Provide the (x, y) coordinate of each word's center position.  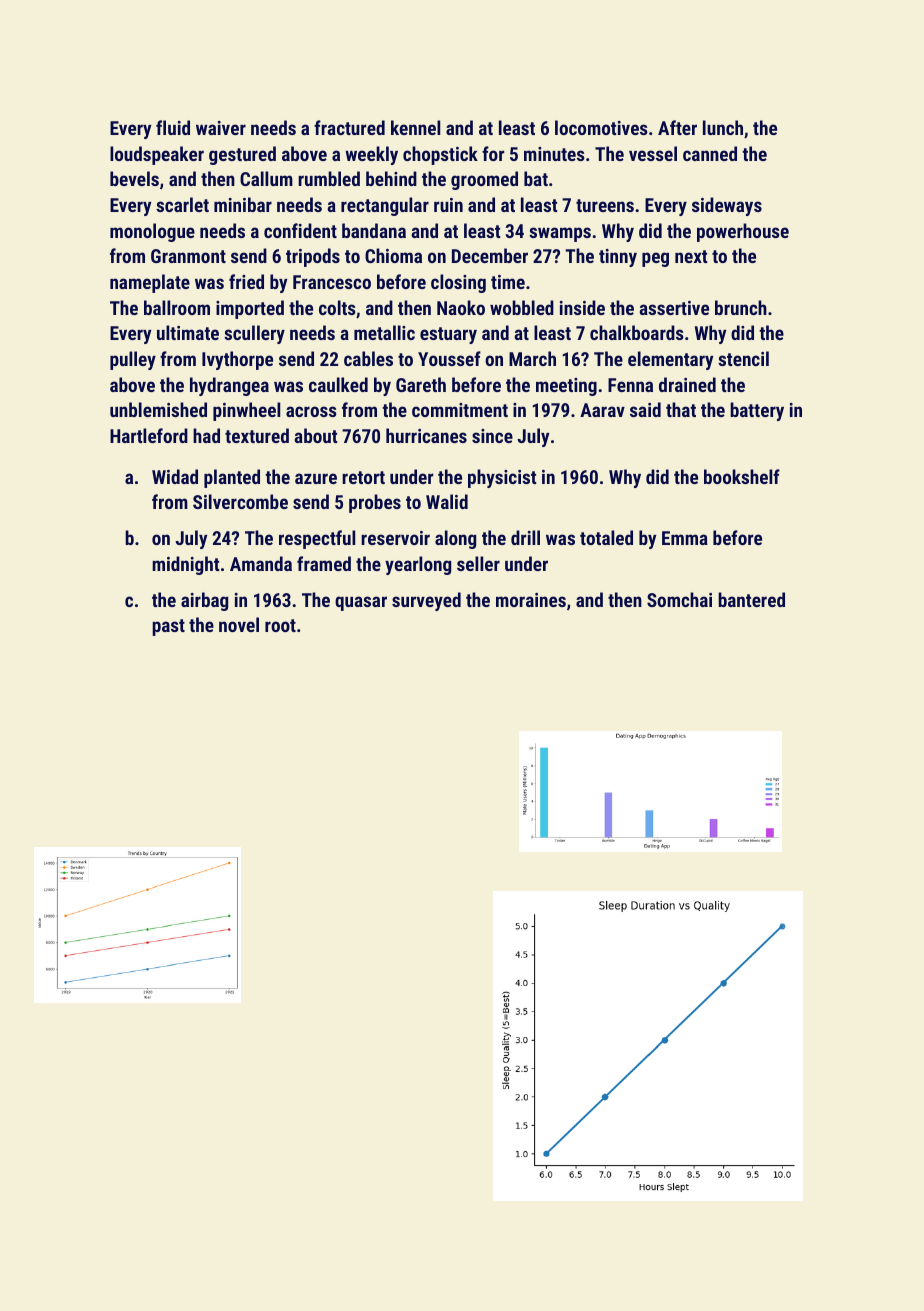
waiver (221, 128)
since (492, 436)
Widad (175, 476)
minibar (243, 204)
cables (368, 358)
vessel (653, 153)
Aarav (602, 410)
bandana (374, 230)
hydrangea (229, 386)
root (280, 625)
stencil (743, 358)
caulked (338, 384)
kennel (415, 127)
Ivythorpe (237, 360)
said (645, 409)
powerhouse (743, 232)
